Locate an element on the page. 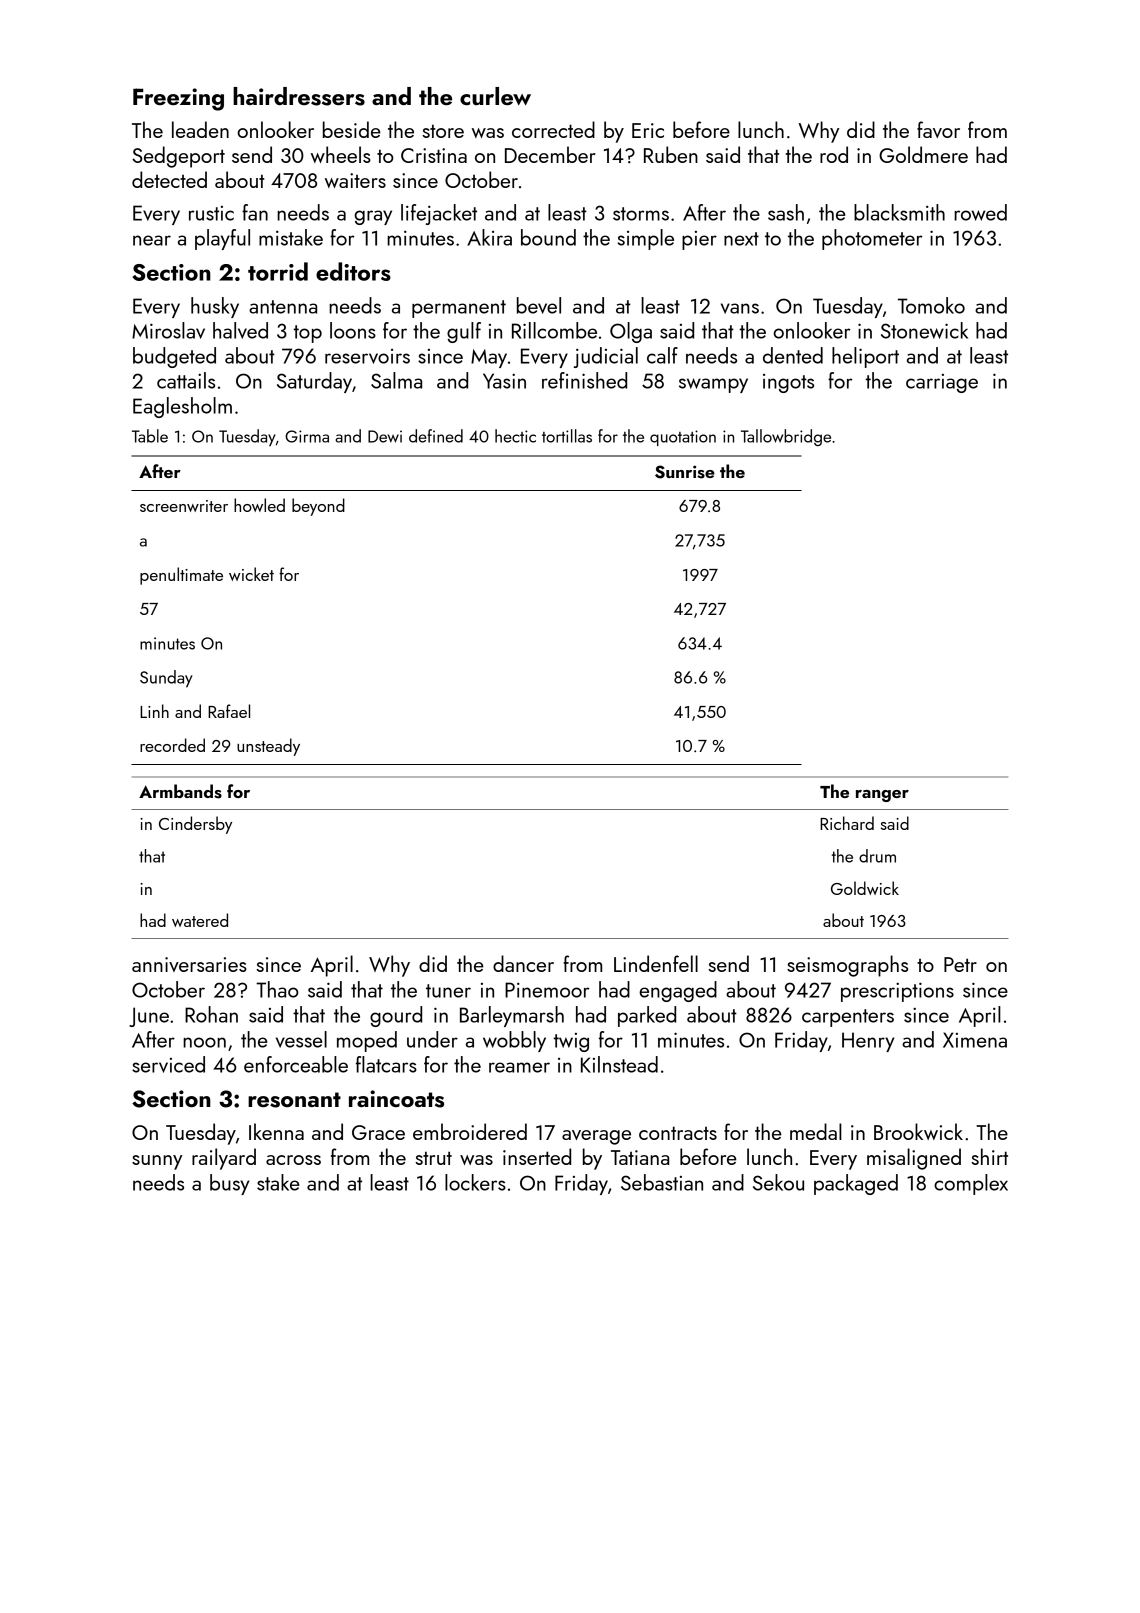 This image has width=1140, height=1613. inserted is located at coordinates (537, 1156).
